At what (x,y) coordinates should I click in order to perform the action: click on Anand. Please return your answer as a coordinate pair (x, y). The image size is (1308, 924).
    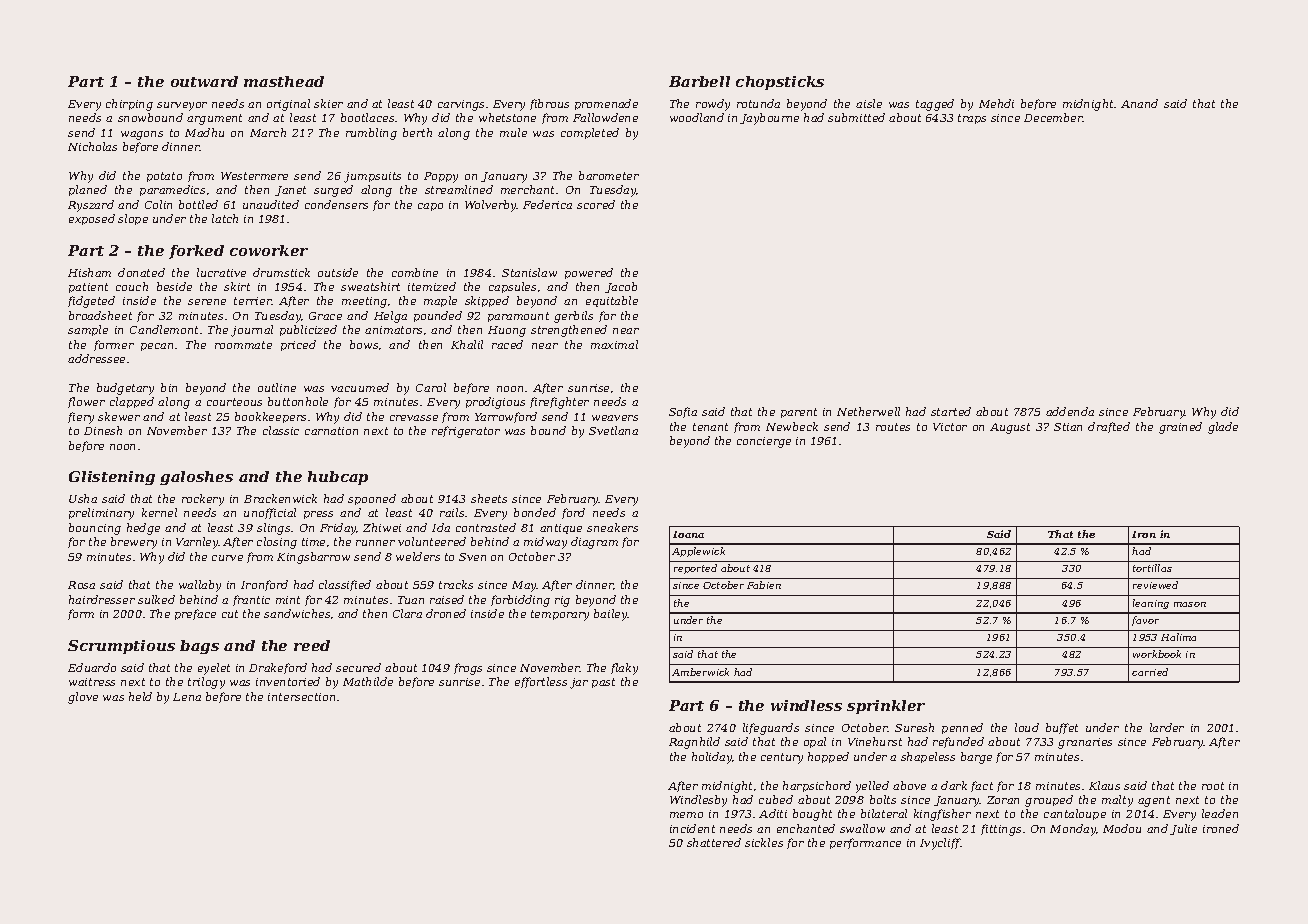
    Looking at the image, I should click on (1139, 103).
